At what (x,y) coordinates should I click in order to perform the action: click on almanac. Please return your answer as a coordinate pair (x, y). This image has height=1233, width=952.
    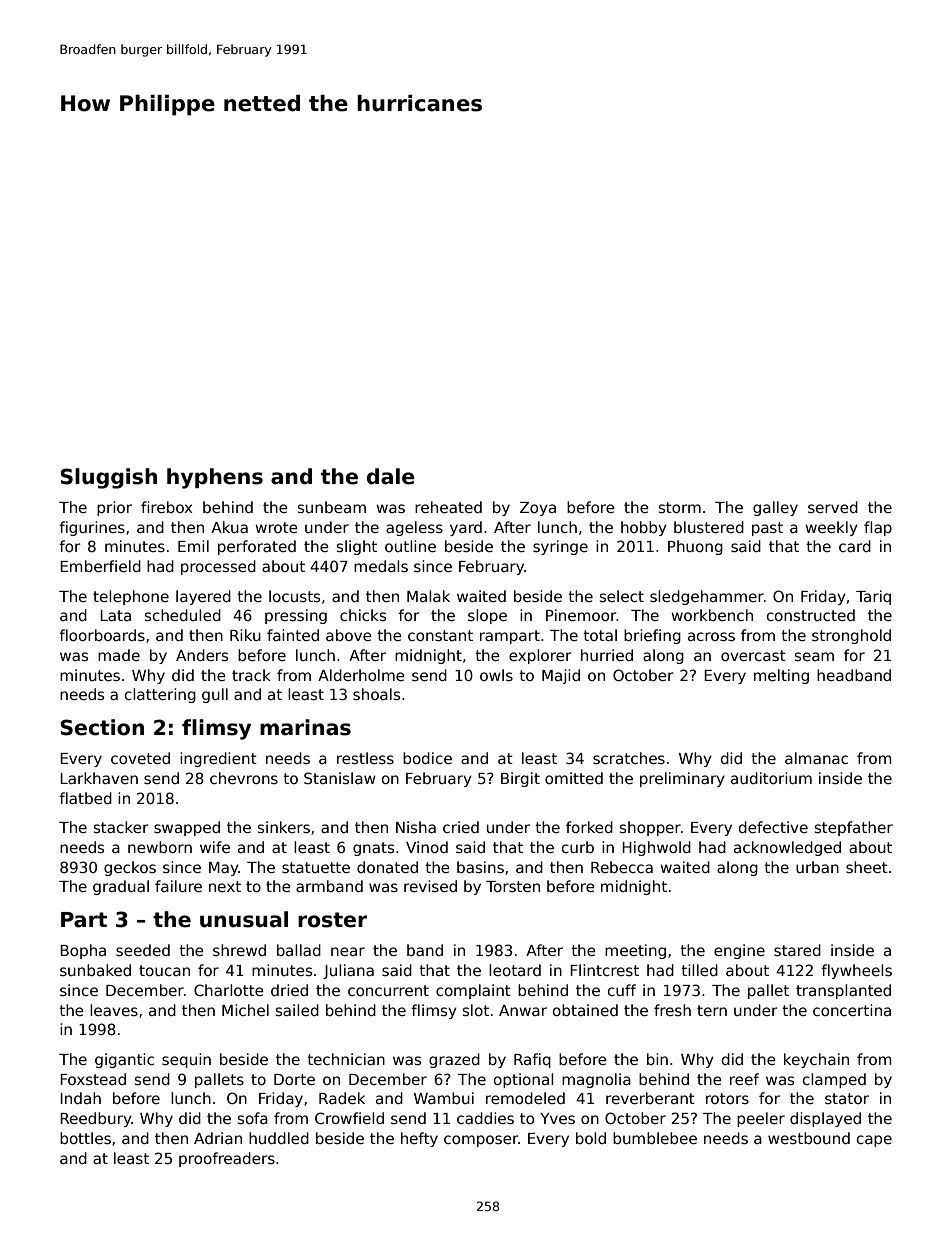
    Looking at the image, I should click on (816, 758).
